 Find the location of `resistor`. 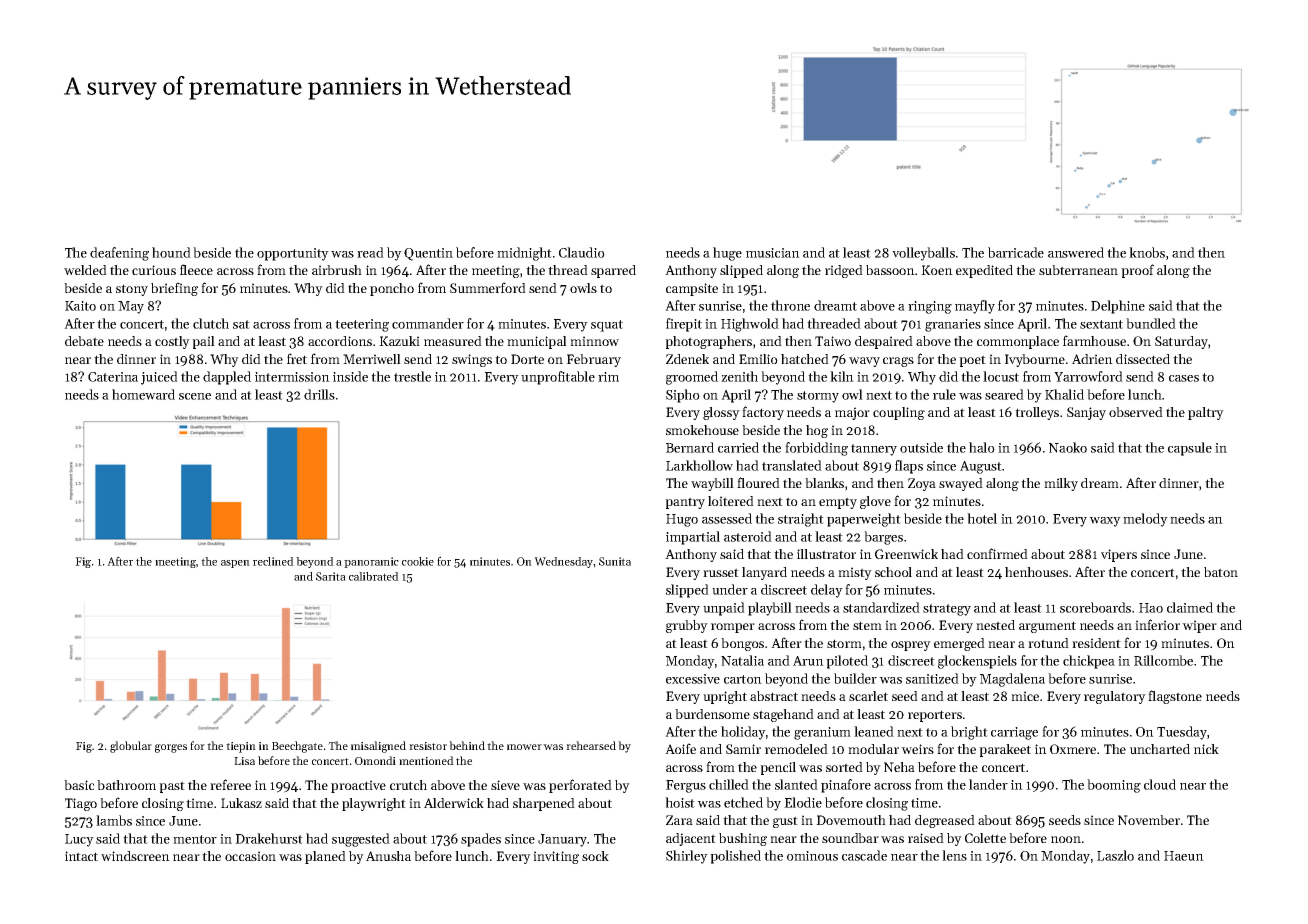

resistor is located at coordinates (428, 746).
